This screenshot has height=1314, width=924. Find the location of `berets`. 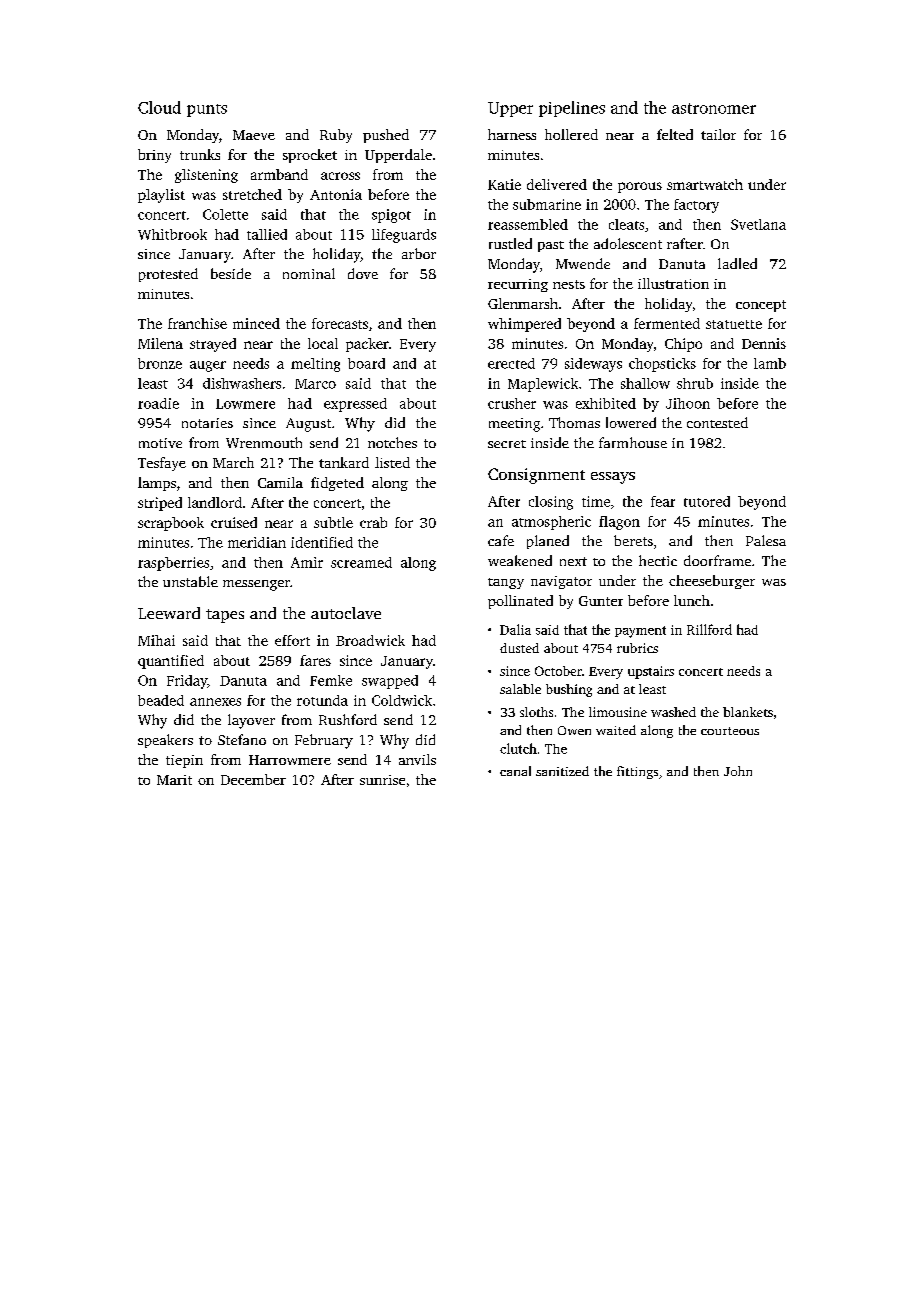

berets is located at coordinates (633, 540).
